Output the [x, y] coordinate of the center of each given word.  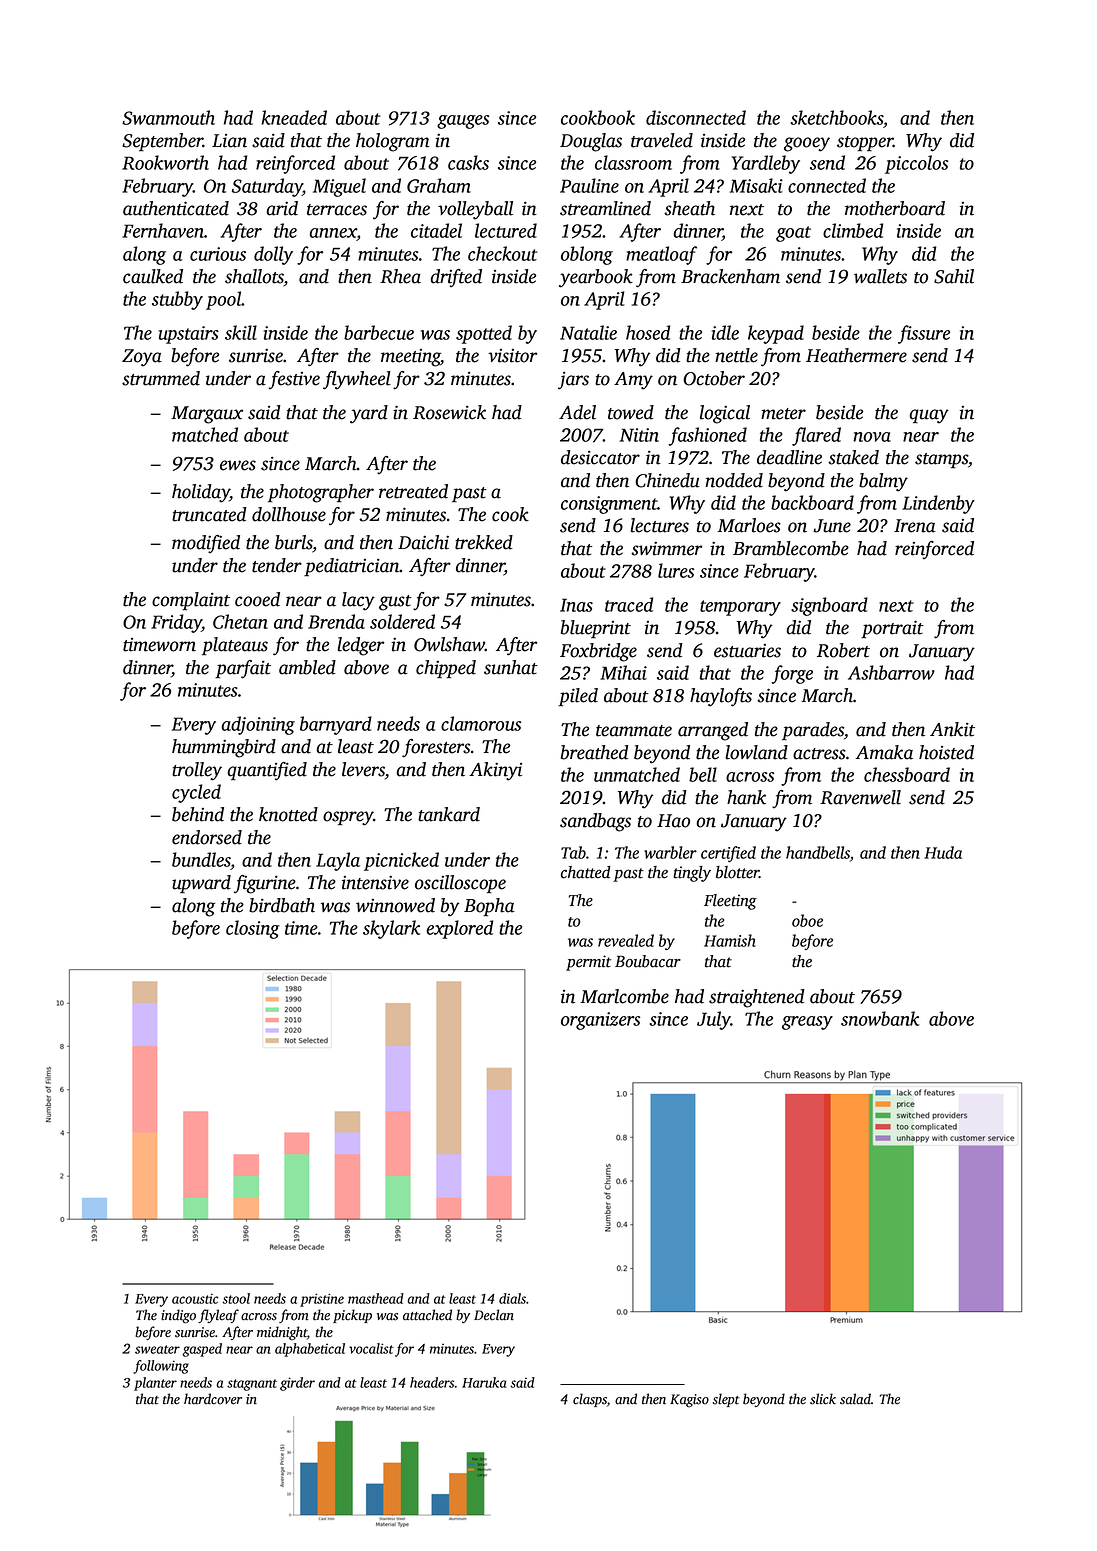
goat [793, 234]
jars [573, 381]
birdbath [282, 905]
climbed [853, 230]
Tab [573, 852]
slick [823, 1399]
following [161, 1367]
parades [813, 731]
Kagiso [689, 1400]
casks [468, 162]
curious [218, 254]
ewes [238, 465]
